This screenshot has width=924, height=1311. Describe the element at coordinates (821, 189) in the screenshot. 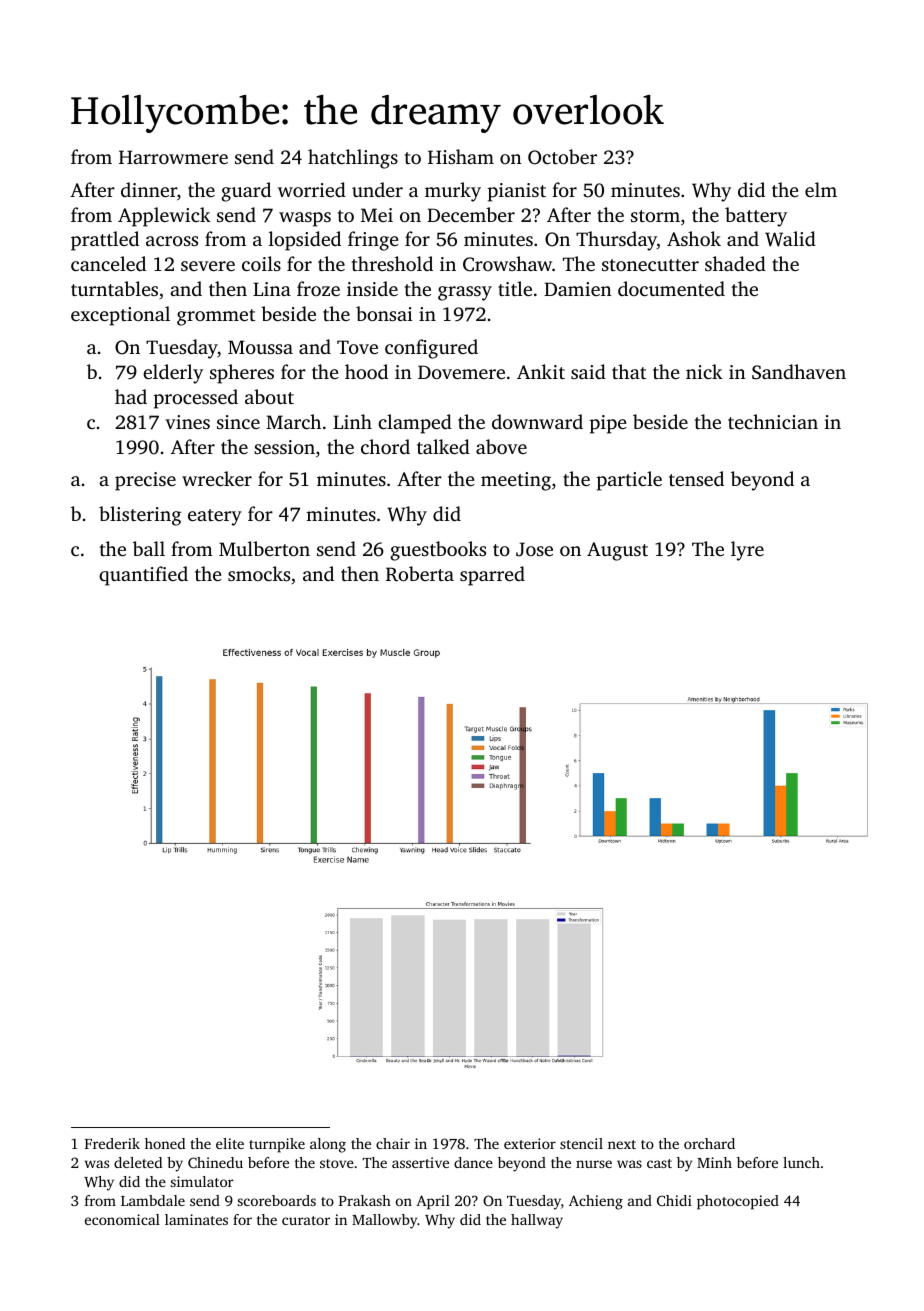

I see `elm` at that location.
